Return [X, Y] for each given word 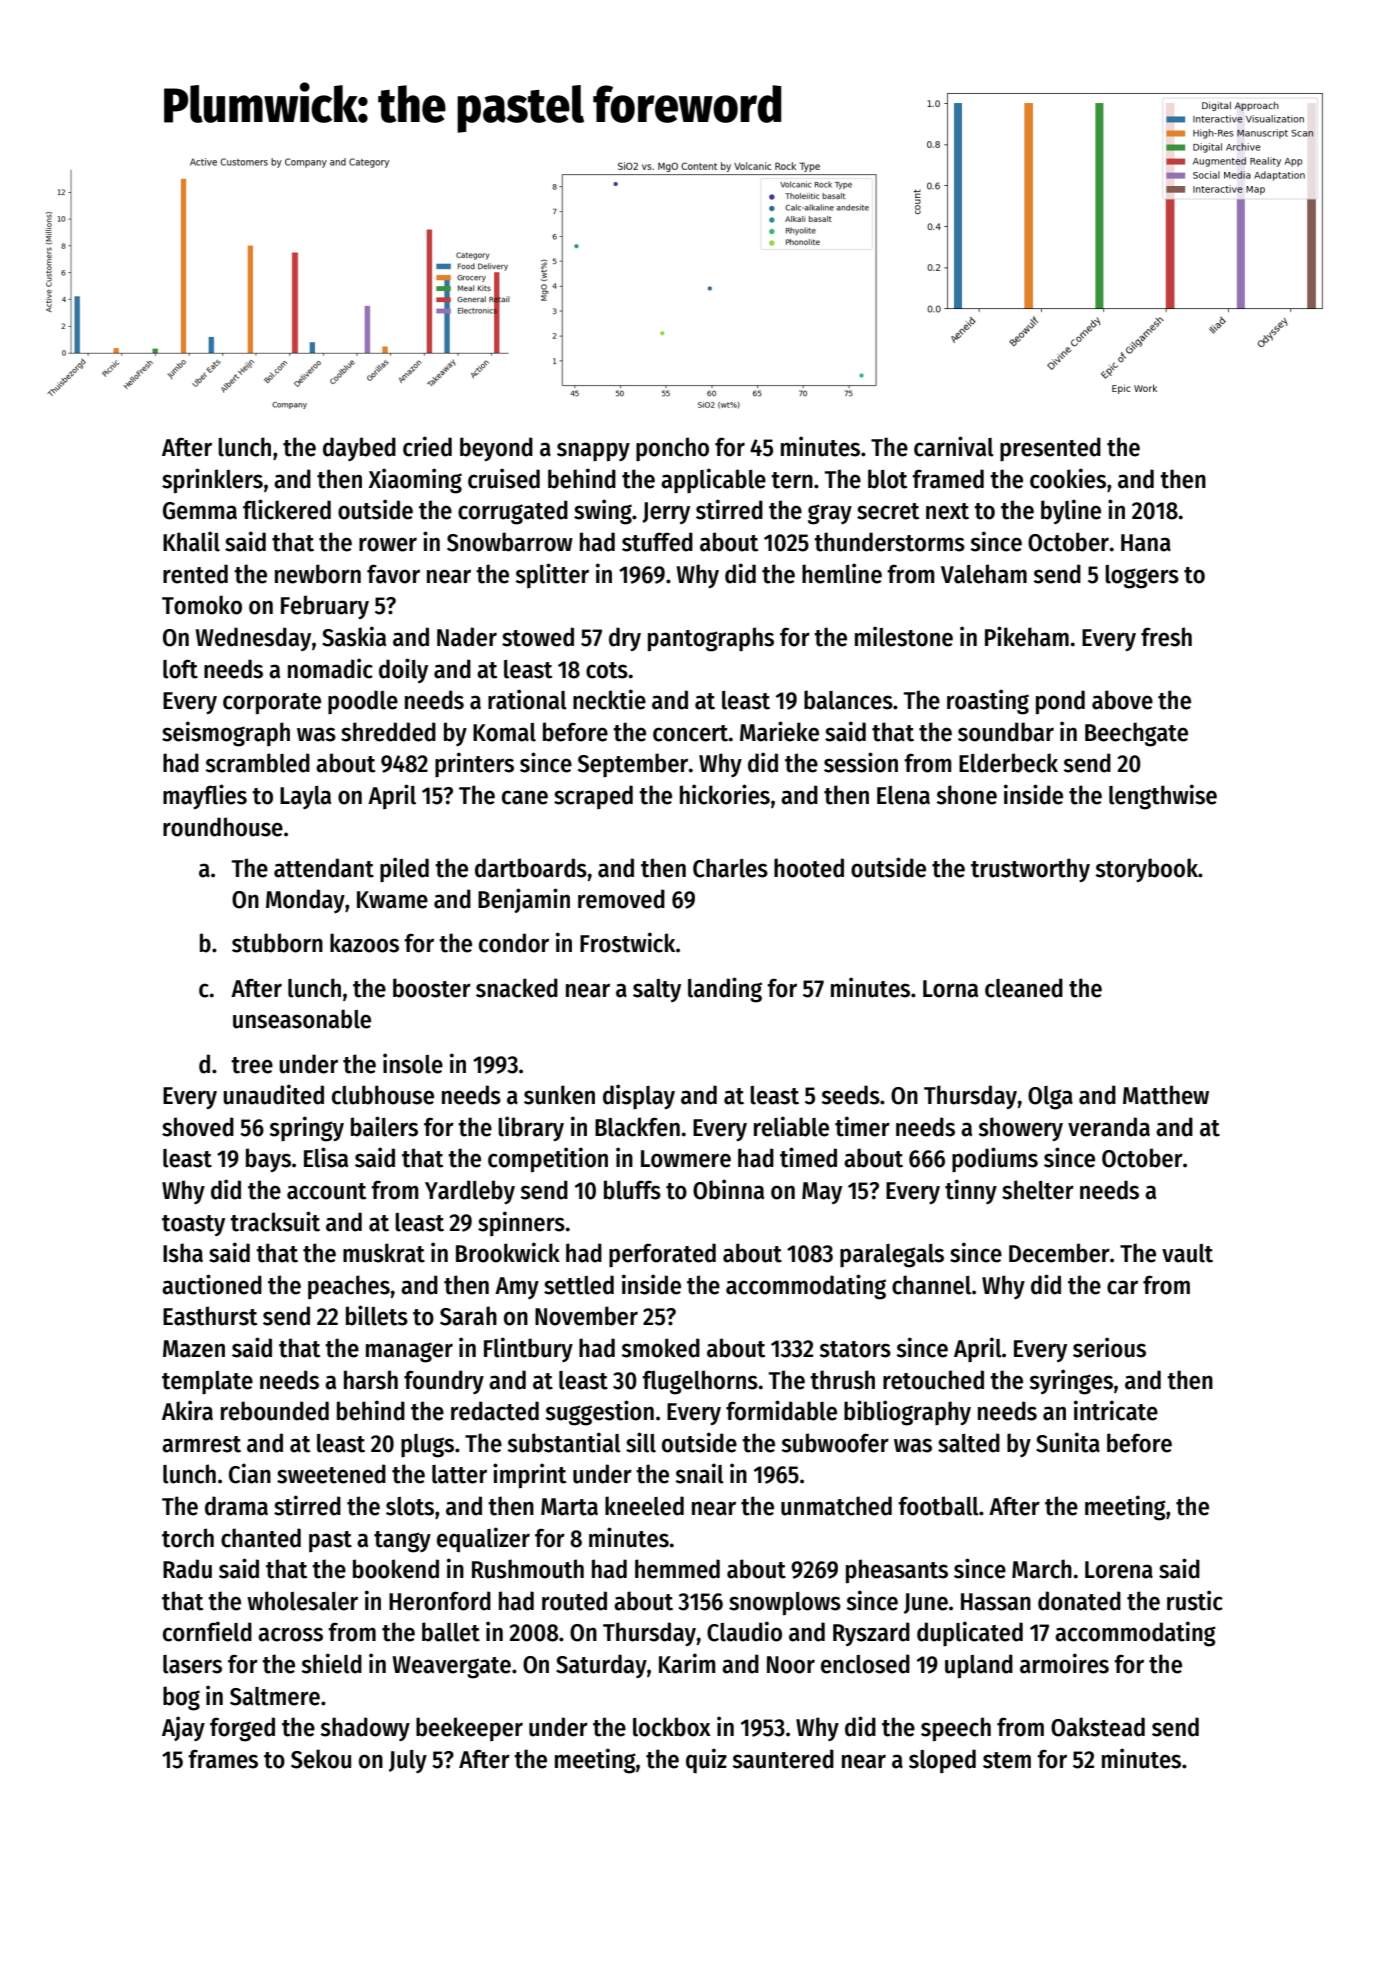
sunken [559, 1095]
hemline [842, 573]
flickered [287, 509]
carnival [954, 446]
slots [410, 1506]
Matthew [1166, 1095]
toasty [193, 1225]
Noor [791, 1665]
